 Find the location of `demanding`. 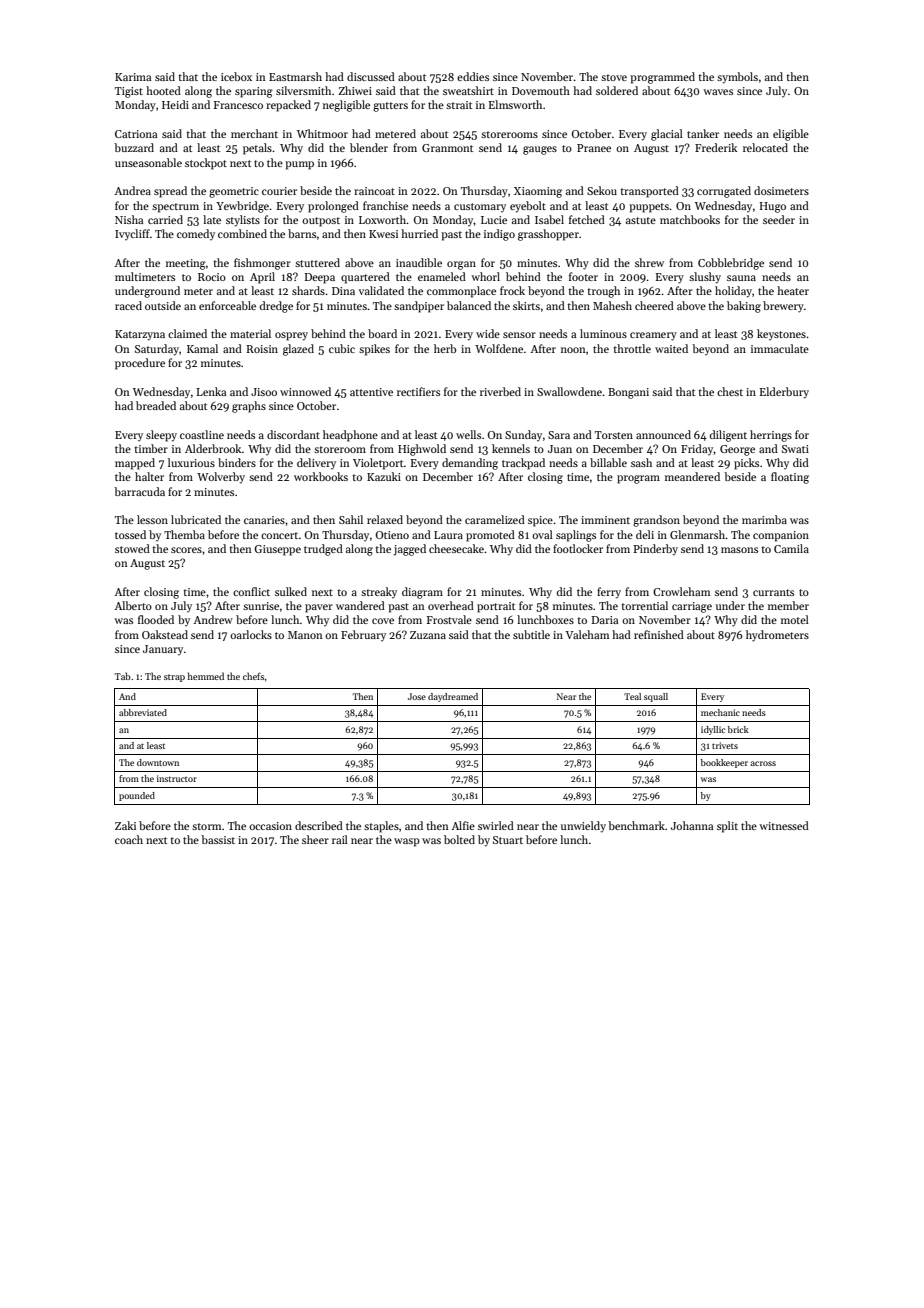

demanding is located at coordinates (470, 464).
